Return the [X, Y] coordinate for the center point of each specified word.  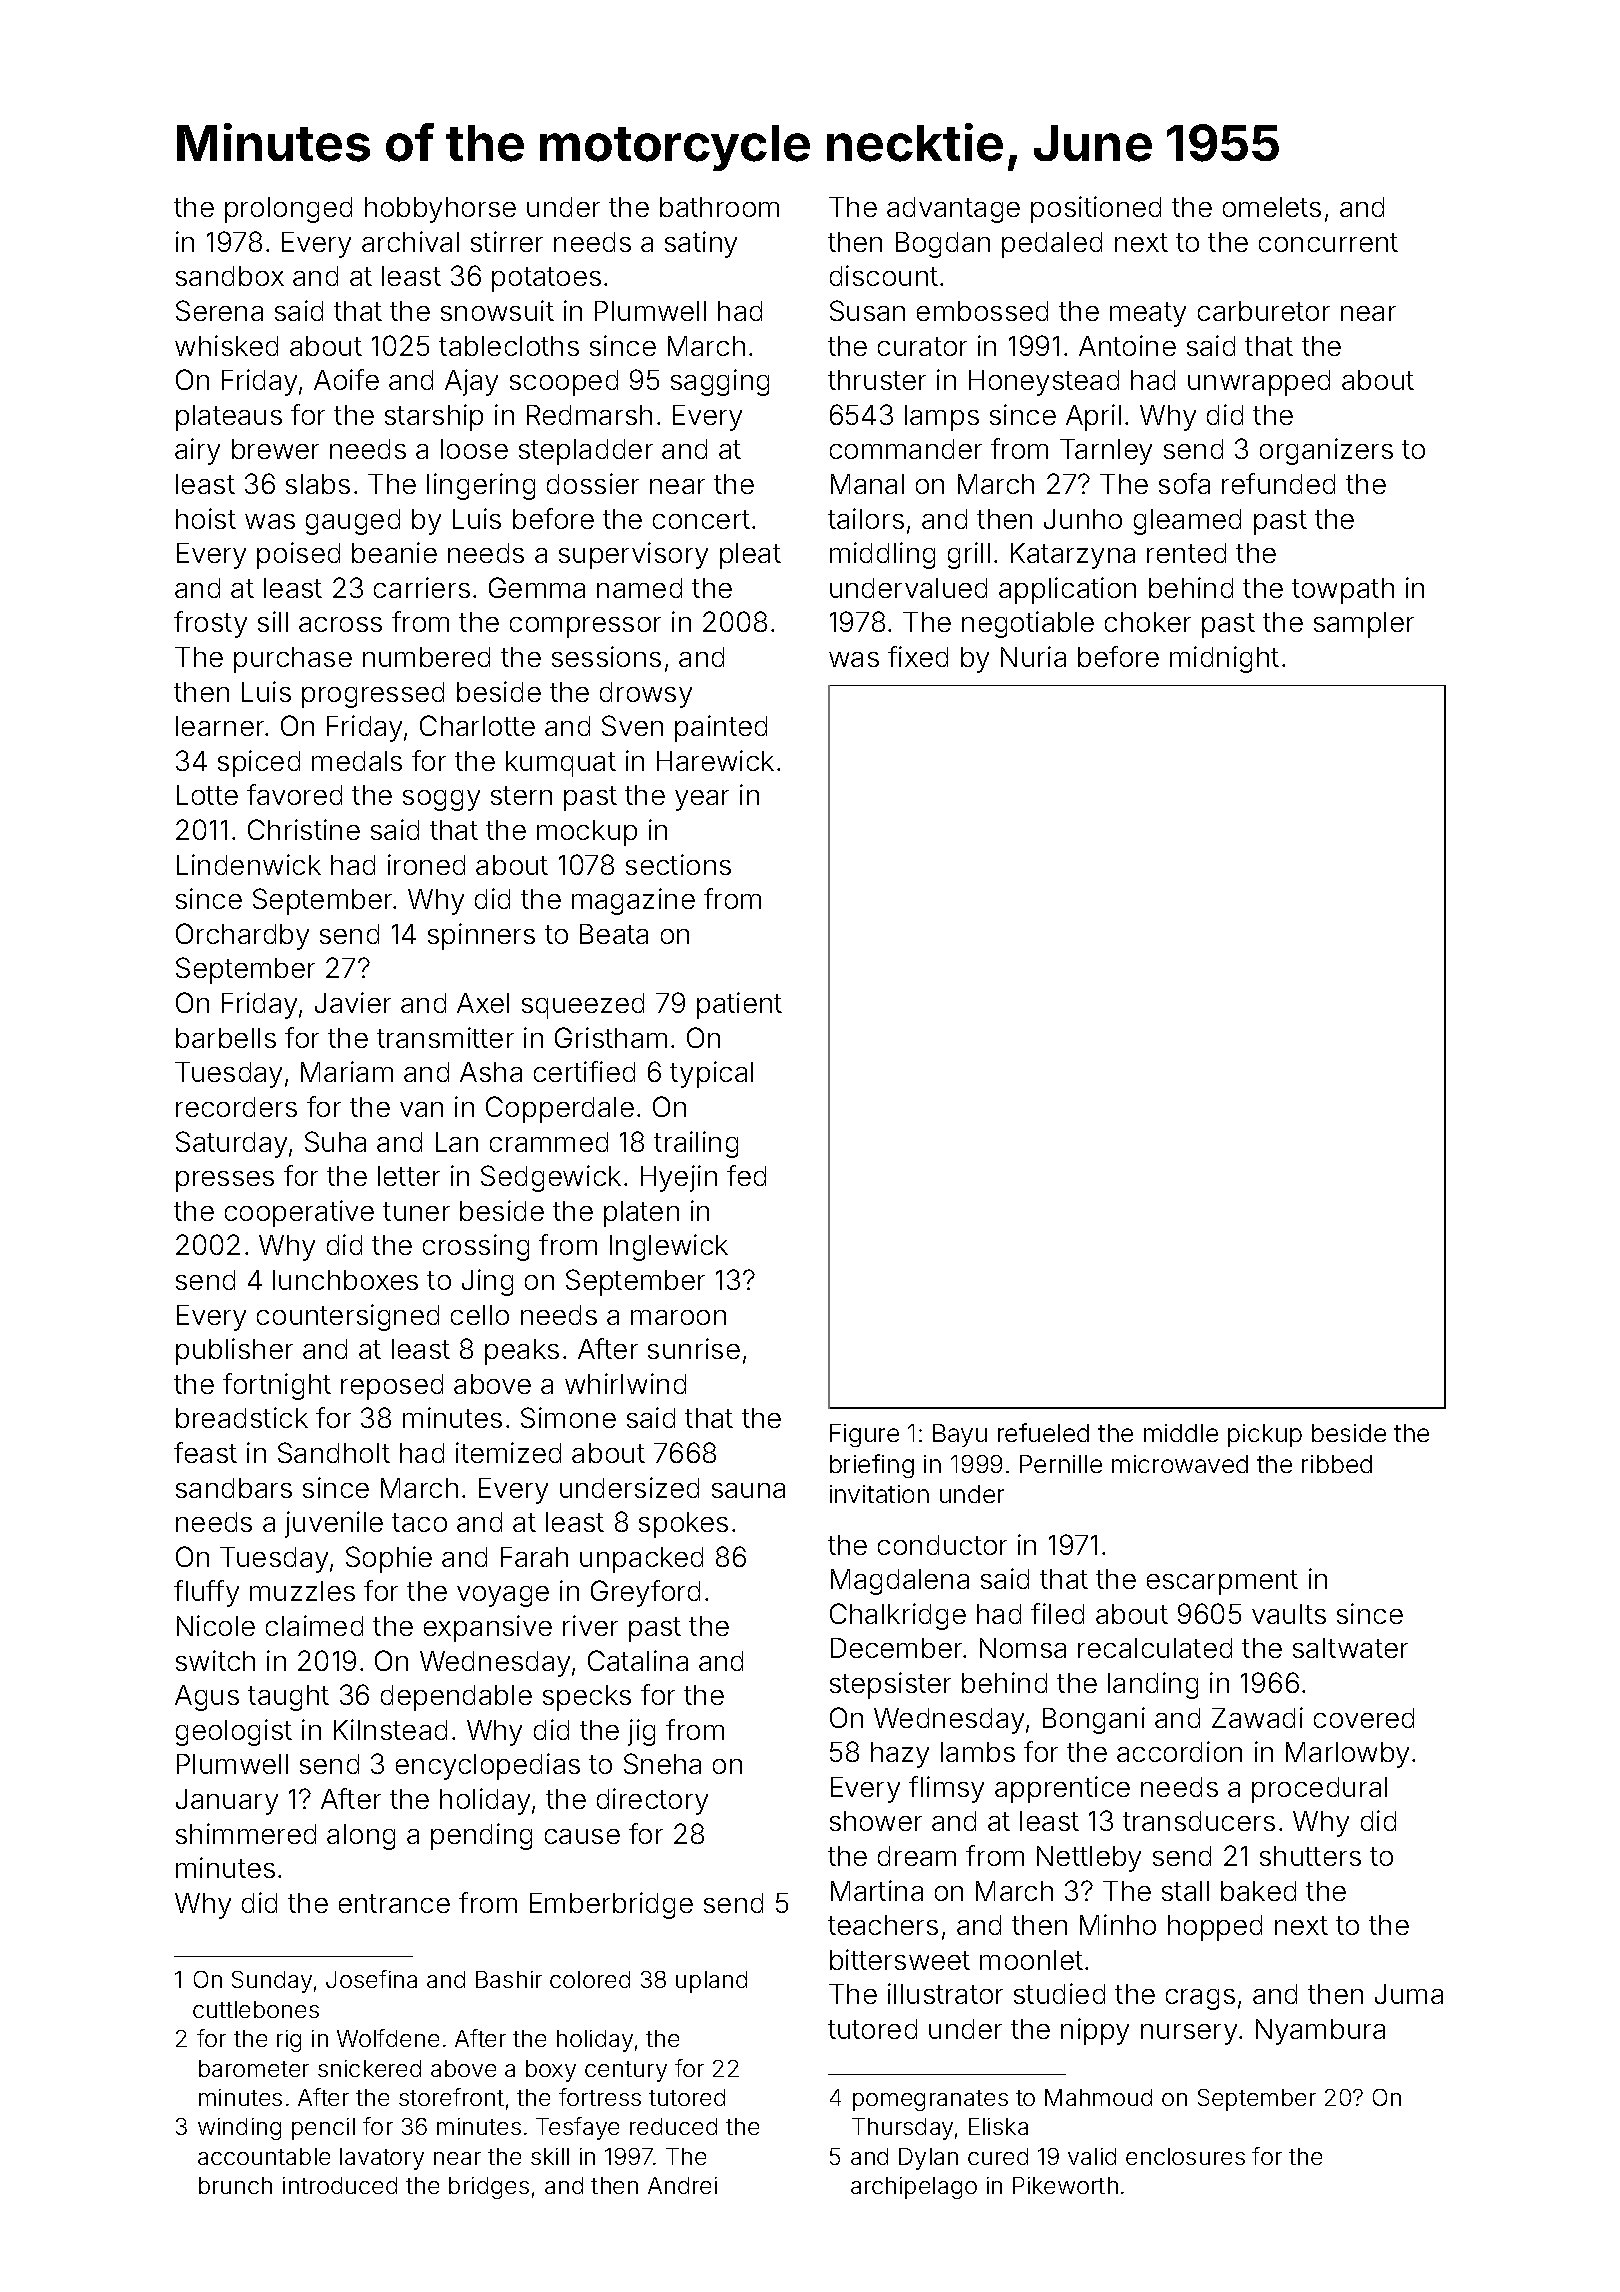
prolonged [288, 210]
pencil [323, 2129]
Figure [864, 1435]
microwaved [1180, 1464]
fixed [918, 656]
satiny [701, 244]
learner [221, 726]
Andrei [682, 2185]
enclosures [1185, 2156]
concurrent [1328, 242]
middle [1181, 1433]
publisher [234, 1351]
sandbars [234, 1488]
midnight [1224, 659]
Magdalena [900, 1582]
